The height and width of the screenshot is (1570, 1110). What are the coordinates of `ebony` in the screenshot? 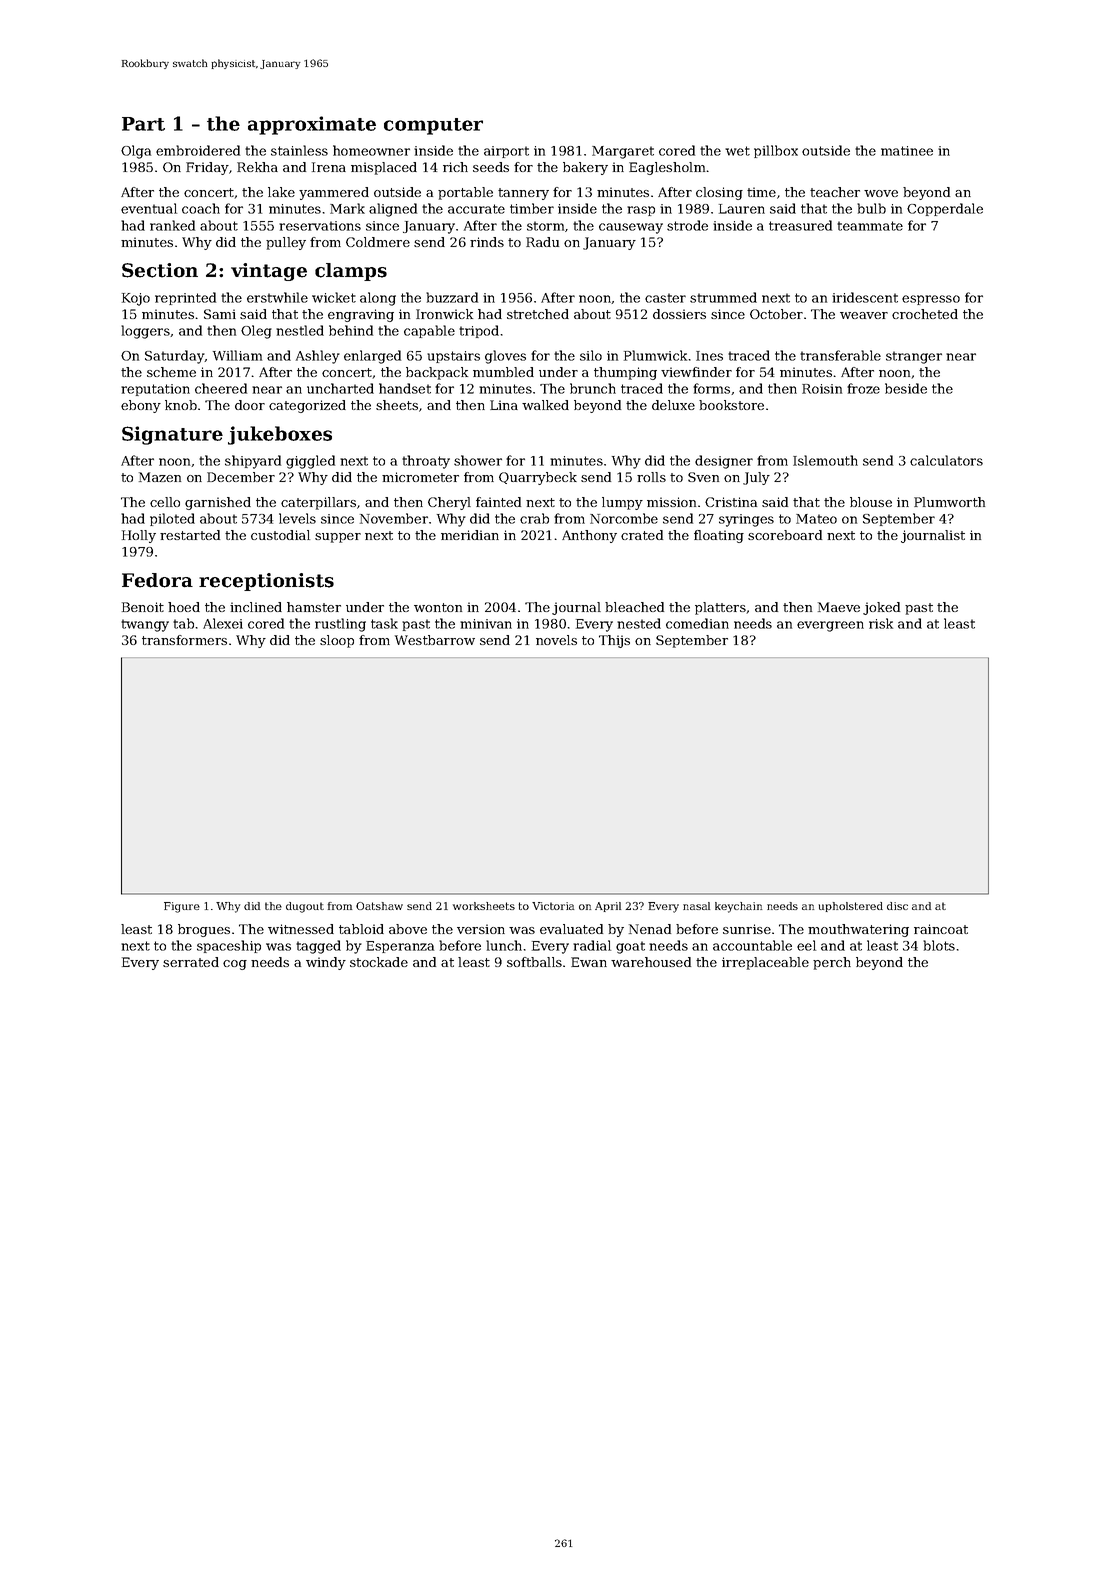 It's located at (141, 406).
